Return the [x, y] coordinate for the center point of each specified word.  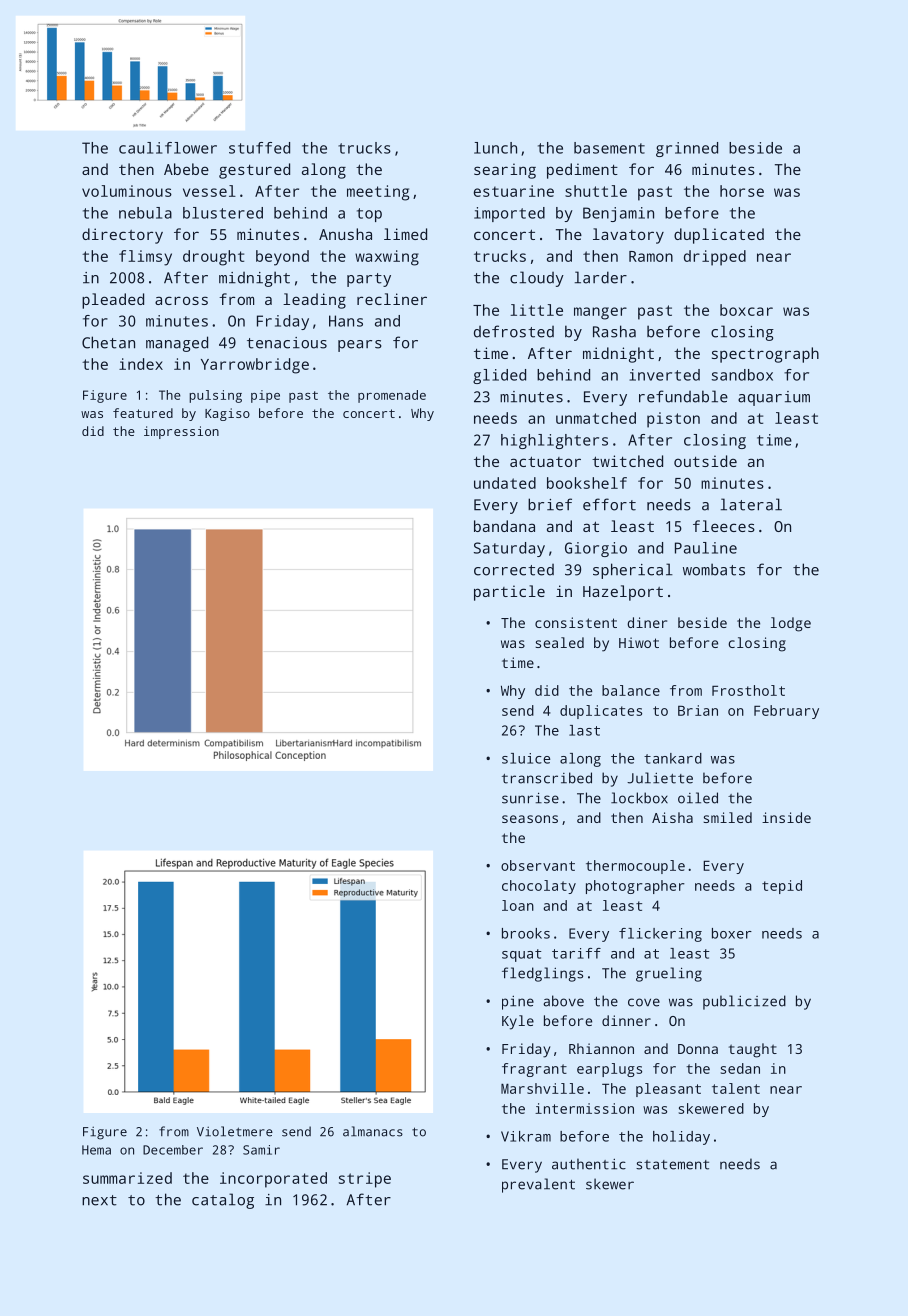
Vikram [526, 1136]
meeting [378, 193]
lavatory [628, 236]
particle [509, 593]
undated [505, 483]
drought [213, 258]
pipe [265, 396]
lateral [751, 504]
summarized [127, 1178]
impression [181, 432]
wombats [714, 569]
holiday [681, 1138]
